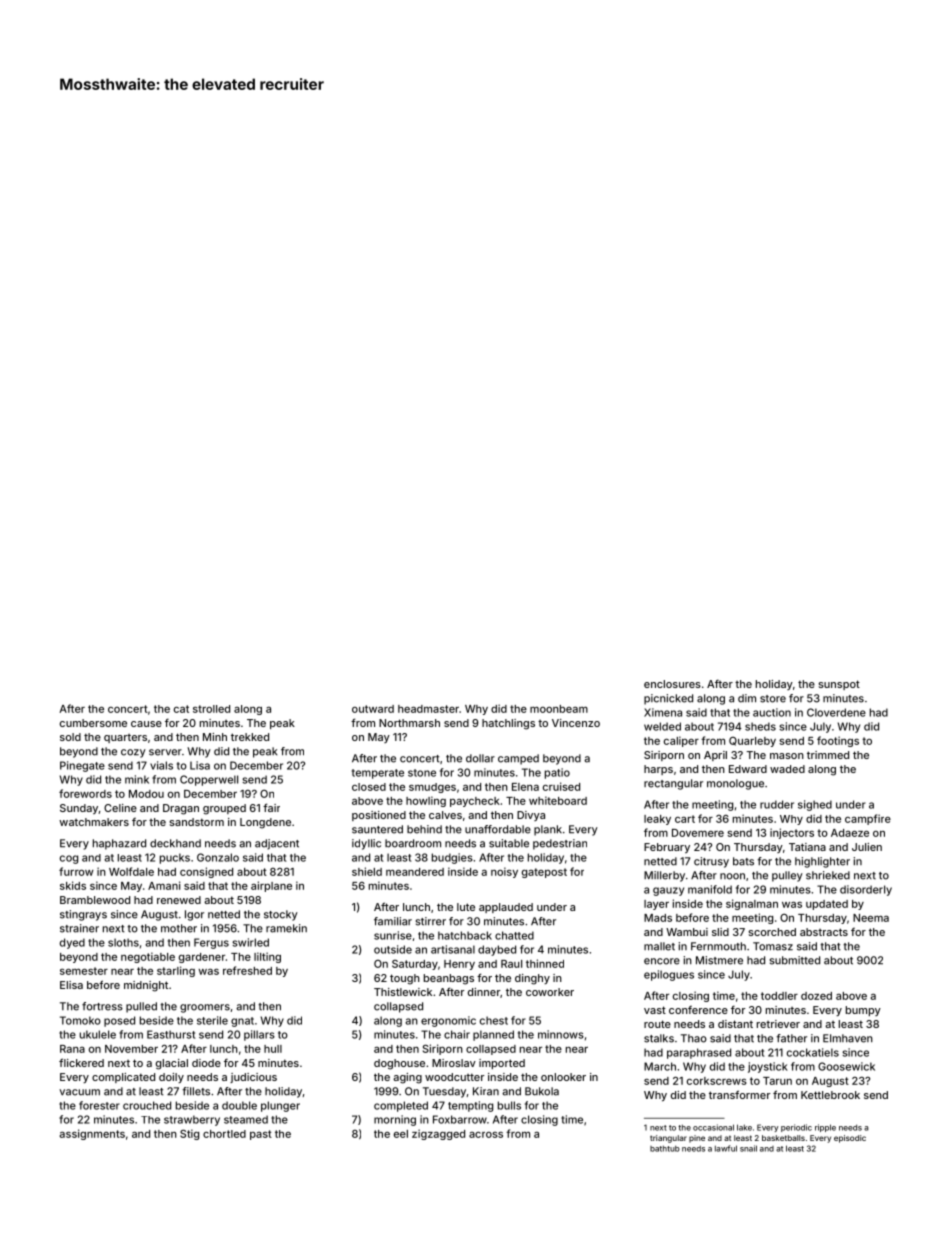 This screenshot has height=1233, width=952. Describe the element at coordinates (807, 847) in the screenshot. I see `Tatiana` at that location.
